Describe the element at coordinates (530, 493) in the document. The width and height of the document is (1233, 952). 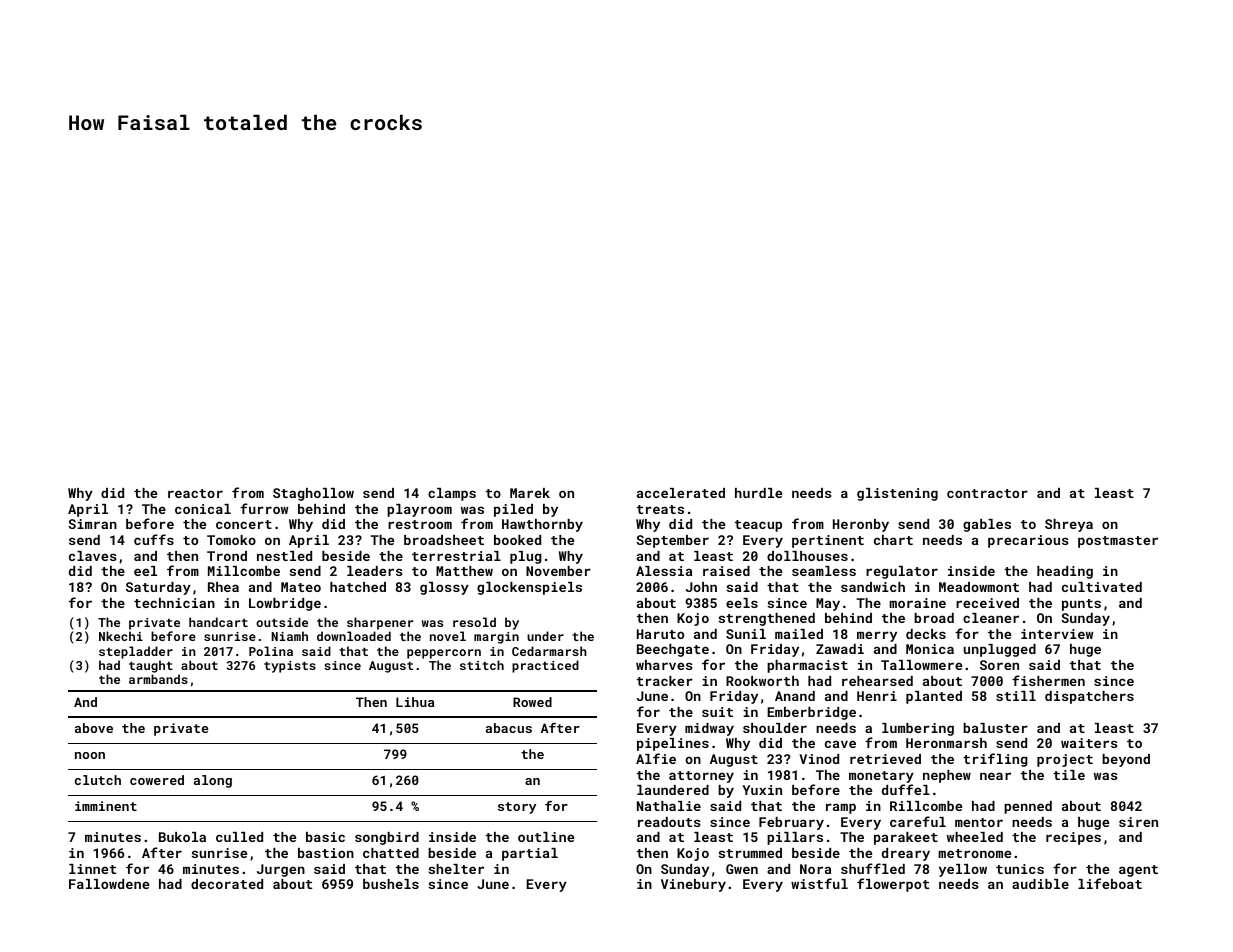
I see `Marek` at that location.
